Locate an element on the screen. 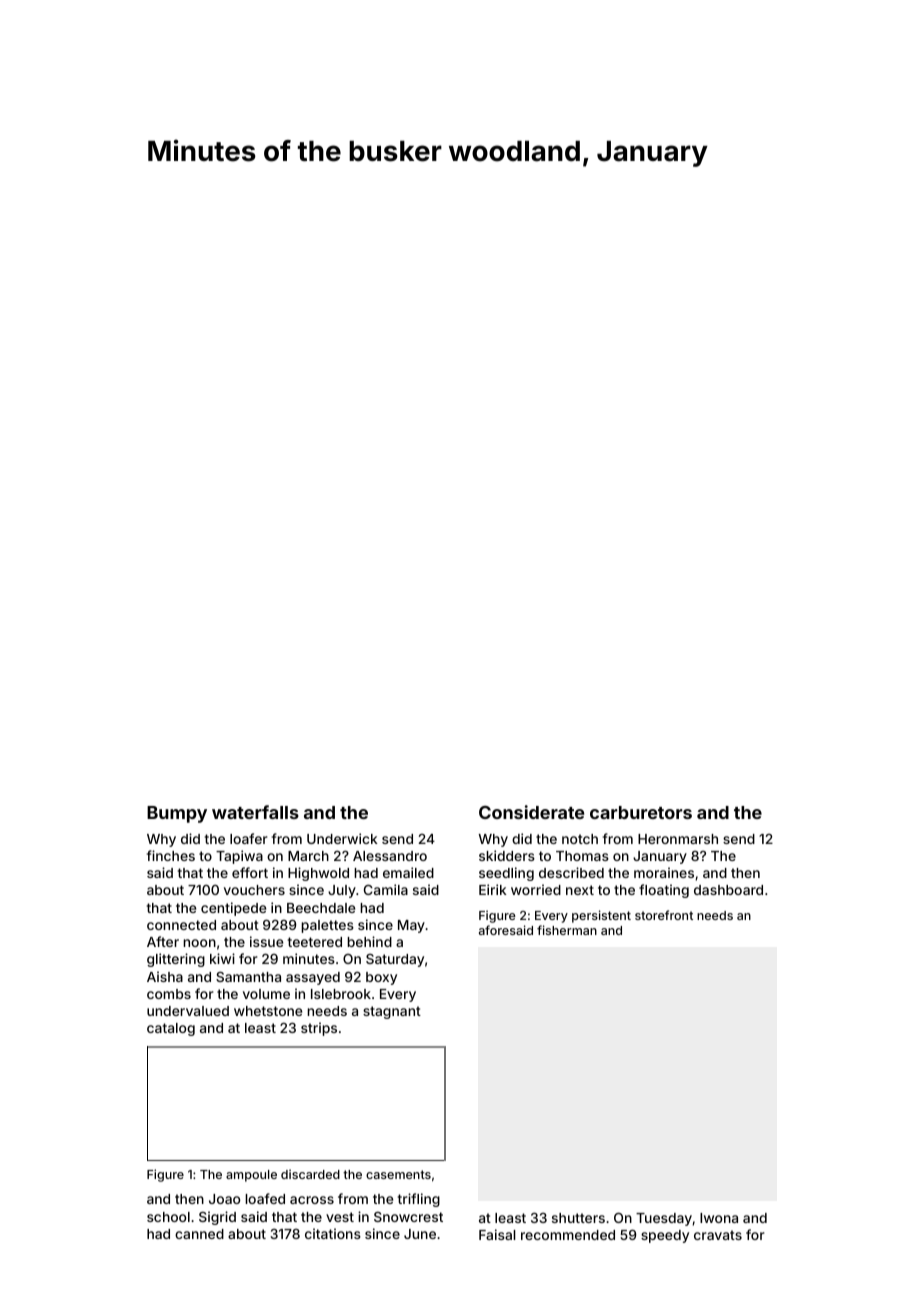 Image resolution: width=924 pixels, height=1314 pixels. undervalued is located at coordinates (188, 1011).
